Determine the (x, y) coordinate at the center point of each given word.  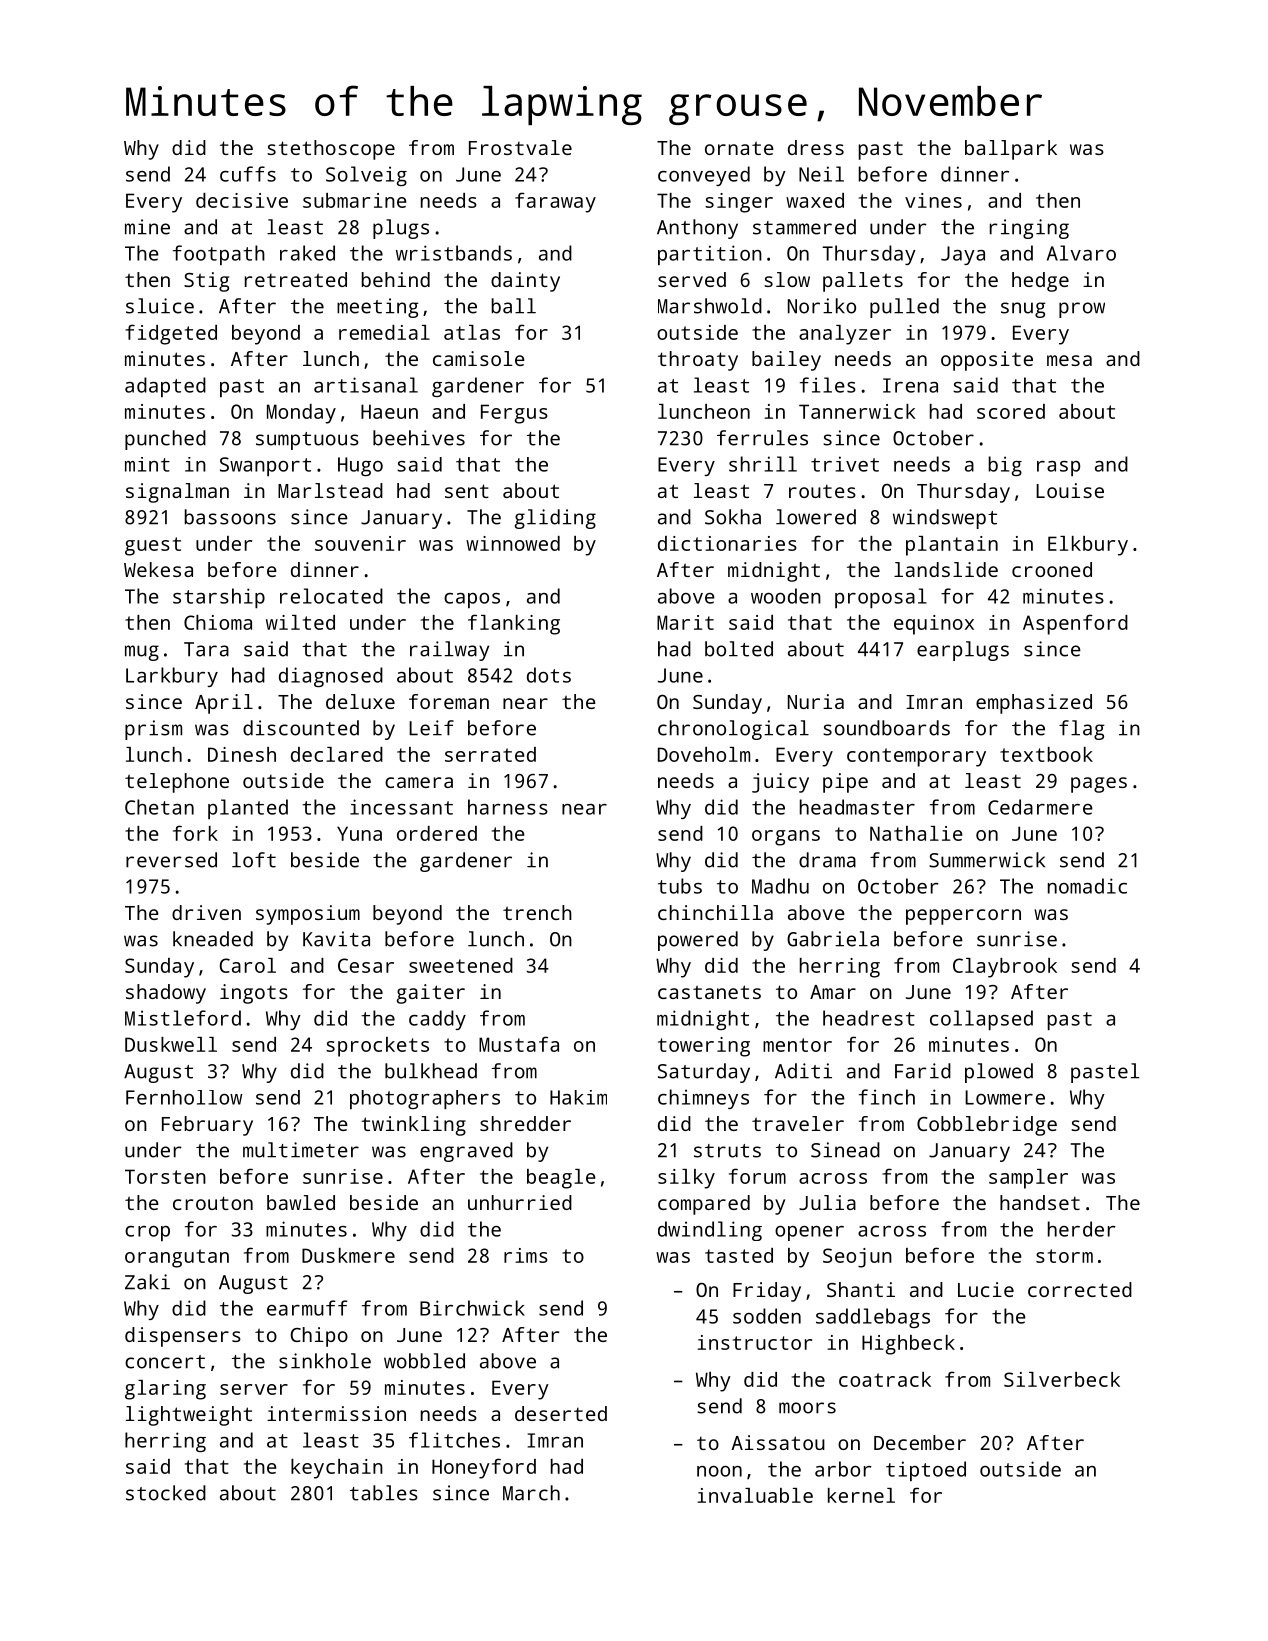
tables (384, 1493)
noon (719, 1471)
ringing (1029, 229)
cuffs (248, 174)
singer (739, 203)
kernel (861, 1495)
